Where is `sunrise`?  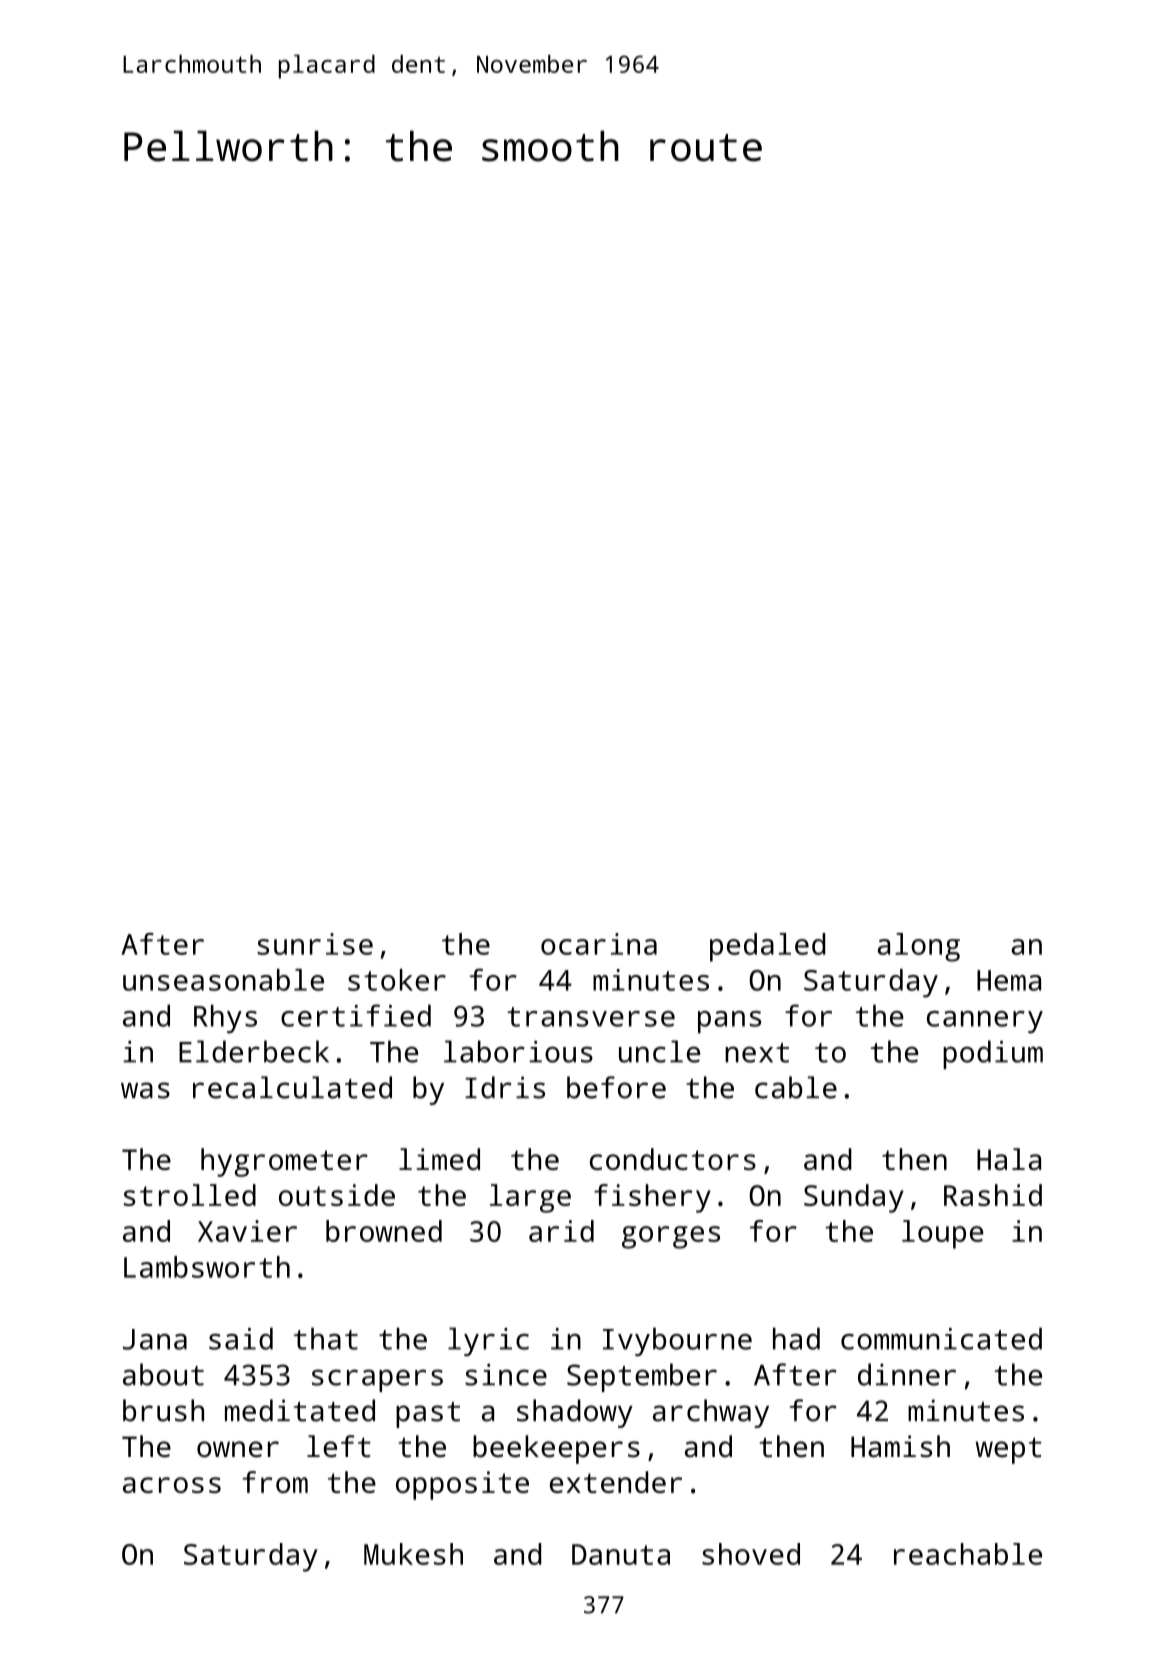 sunrise is located at coordinates (315, 944).
